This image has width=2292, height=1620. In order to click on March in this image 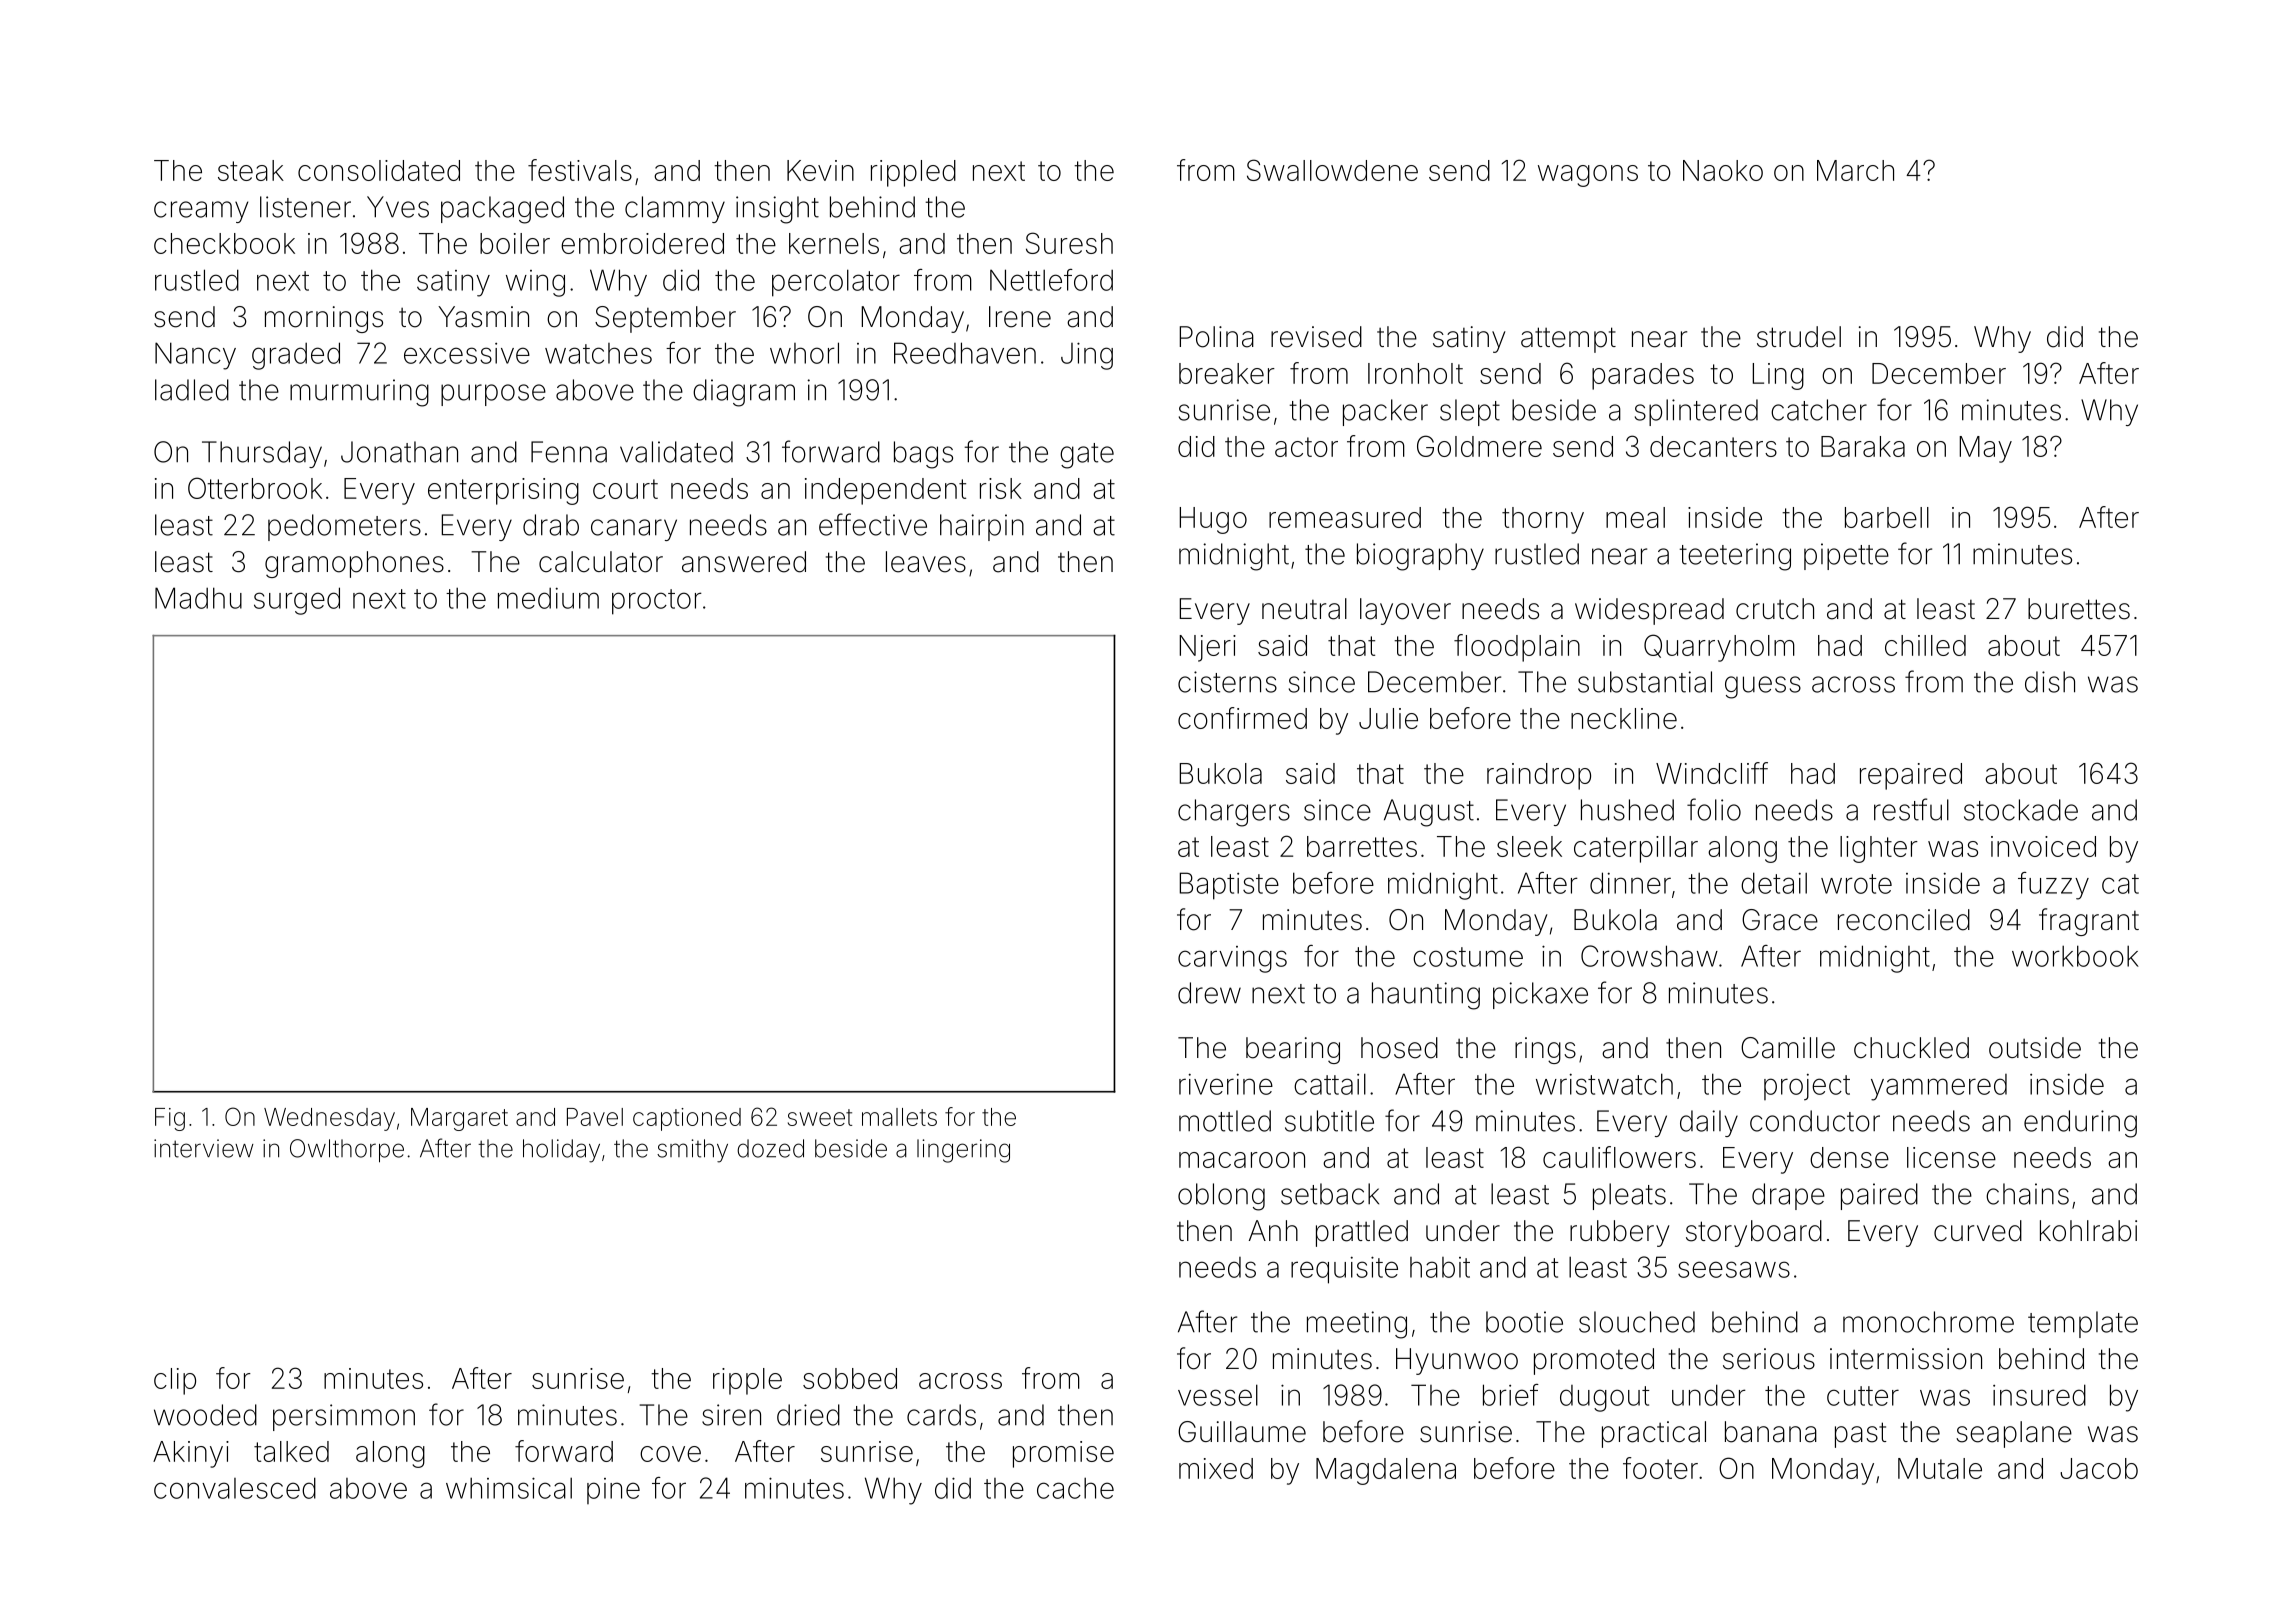, I will do `click(1855, 170)`.
